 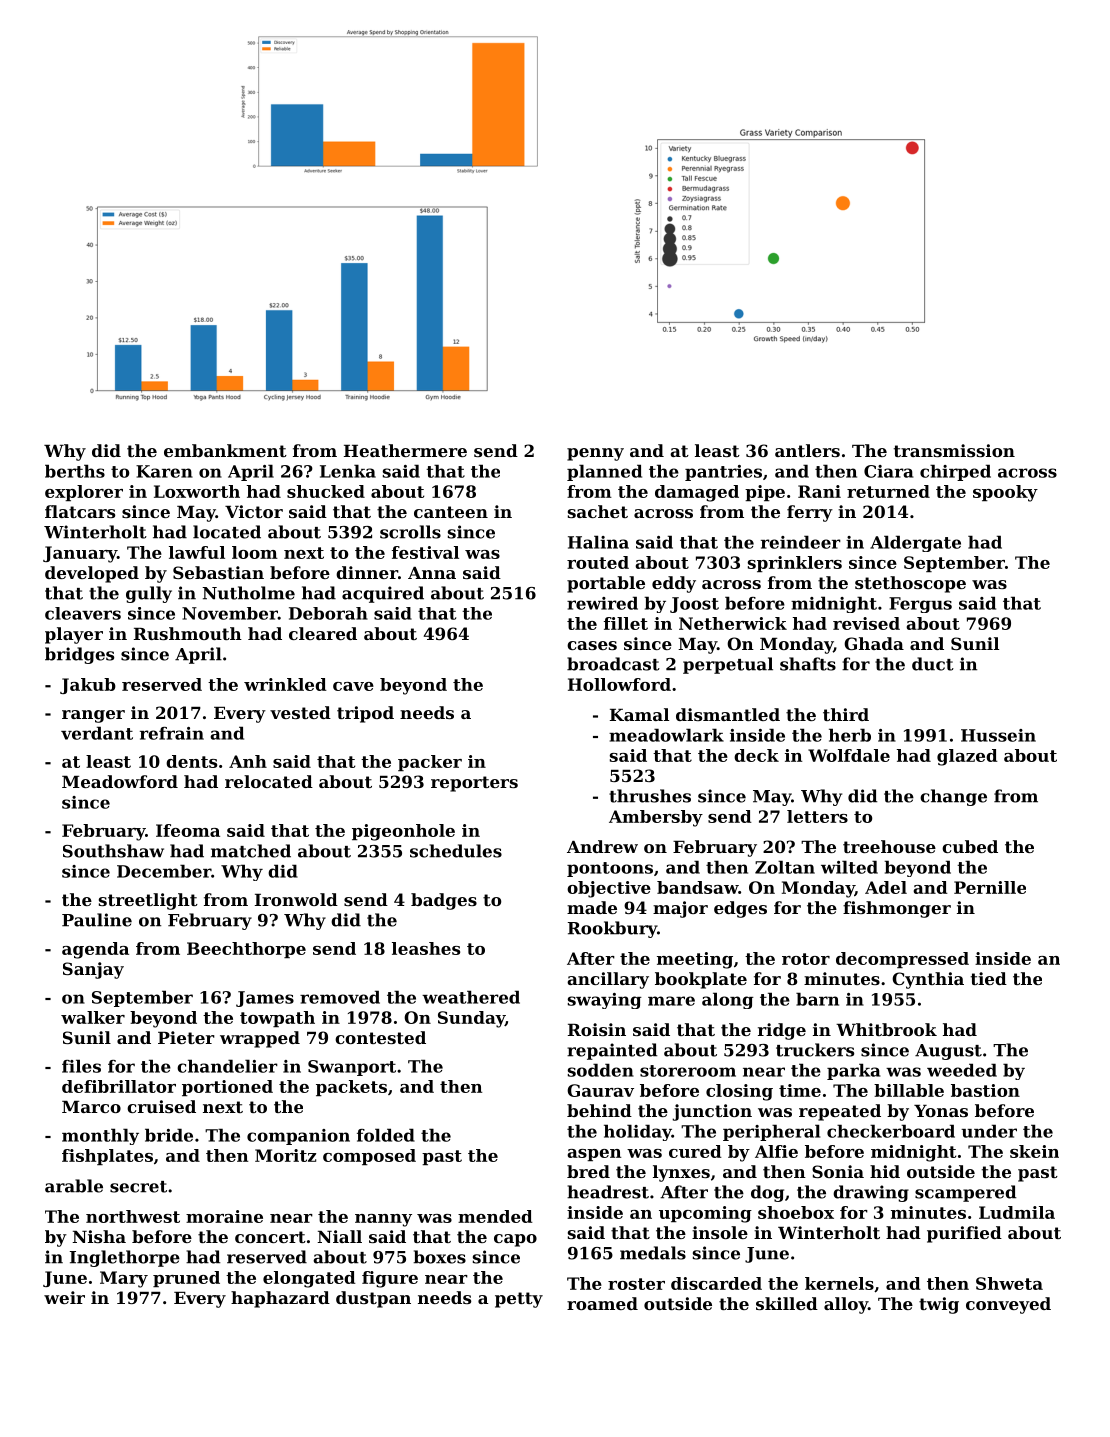 I want to click on dents, so click(x=191, y=761).
